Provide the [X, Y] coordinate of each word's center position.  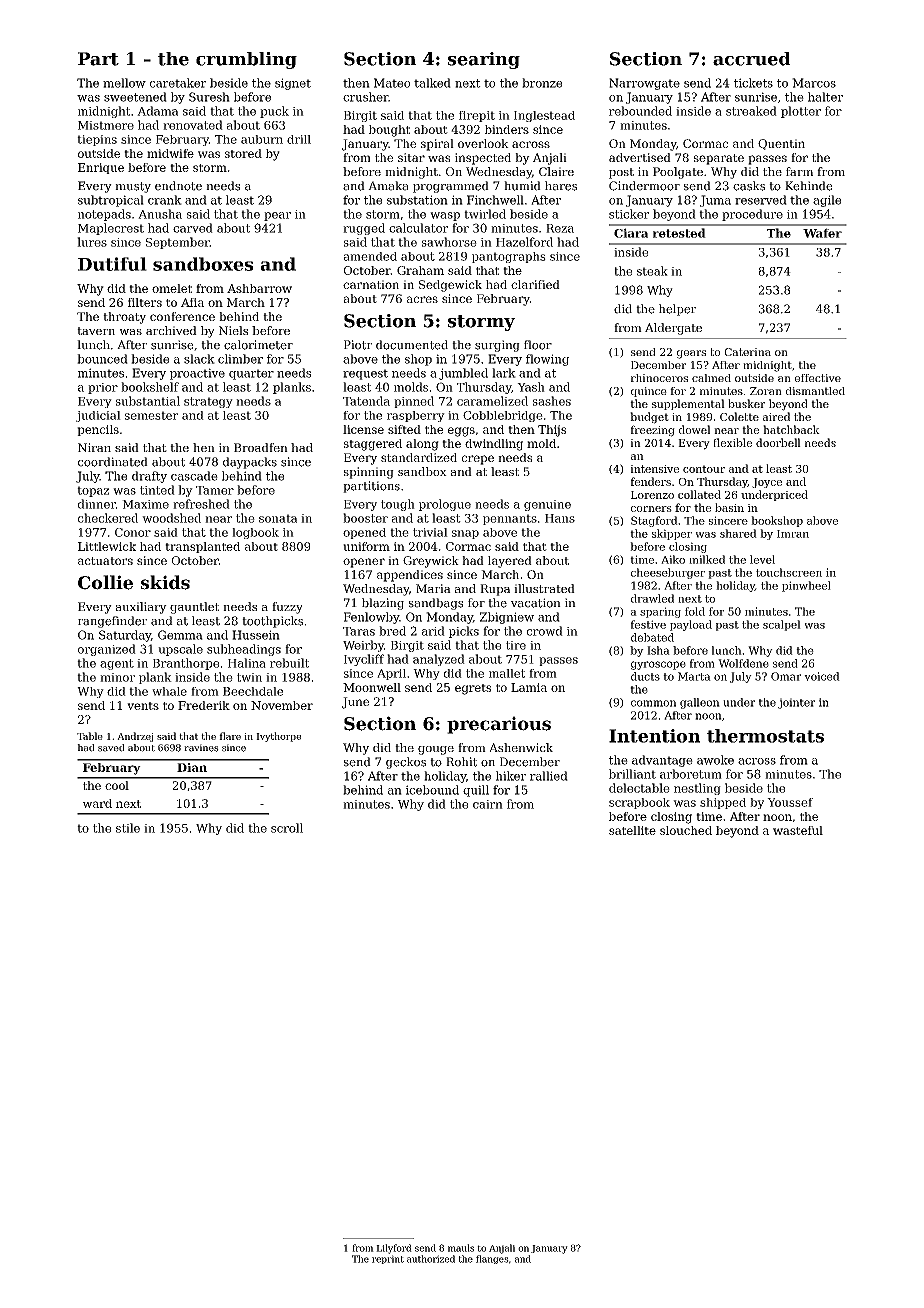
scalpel [782, 625]
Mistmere [106, 125]
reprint [388, 1259]
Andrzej [135, 737]
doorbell [778, 442]
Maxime [145, 504]
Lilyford [394, 1249]
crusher [366, 97]
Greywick [431, 562]
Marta [694, 676]
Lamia [529, 687]
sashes [552, 401]
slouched [686, 830]
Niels [233, 330]
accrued [751, 59]
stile [128, 828]
